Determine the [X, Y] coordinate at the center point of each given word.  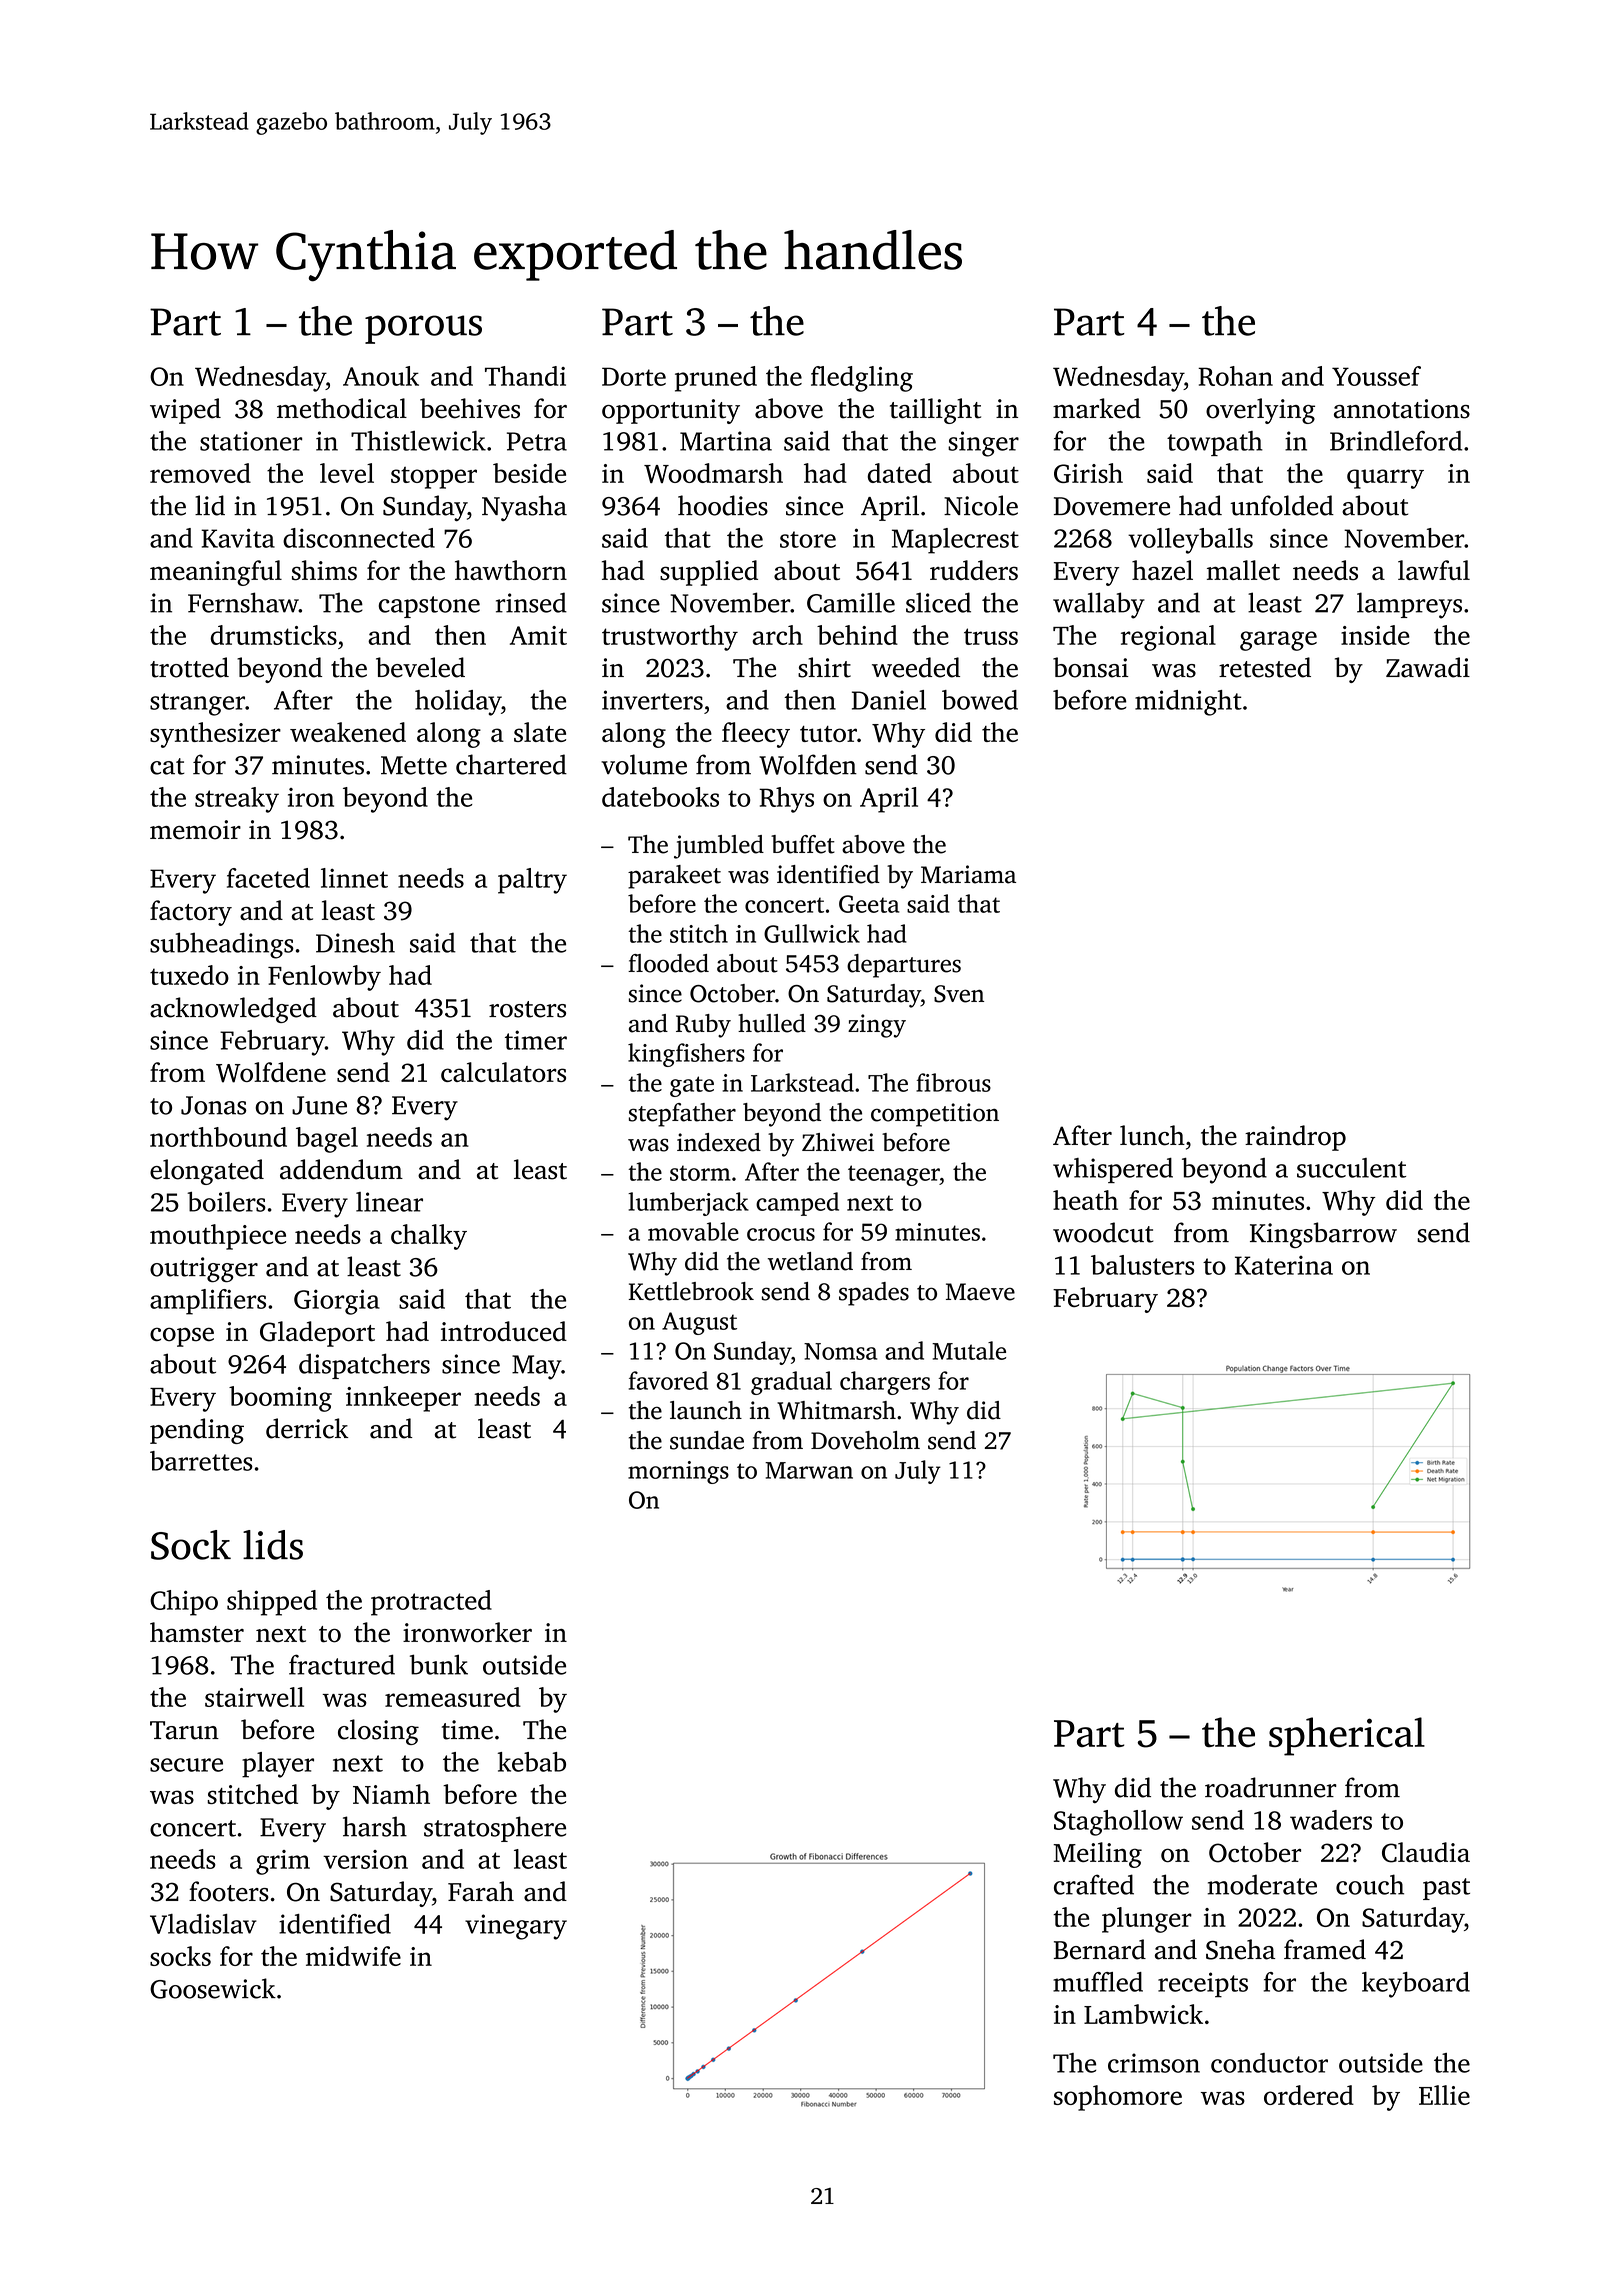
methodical [342, 408]
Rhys [786, 800]
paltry [532, 881]
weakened [348, 732]
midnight [1188, 703]
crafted [1094, 1884]
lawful [1434, 570]
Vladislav [203, 1924]
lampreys [1409, 605]
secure [186, 1765]
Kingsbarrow [1323, 1235]
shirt [824, 667]
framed [1325, 1949]
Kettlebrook [691, 1291]
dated [899, 473]
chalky [429, 1237]
